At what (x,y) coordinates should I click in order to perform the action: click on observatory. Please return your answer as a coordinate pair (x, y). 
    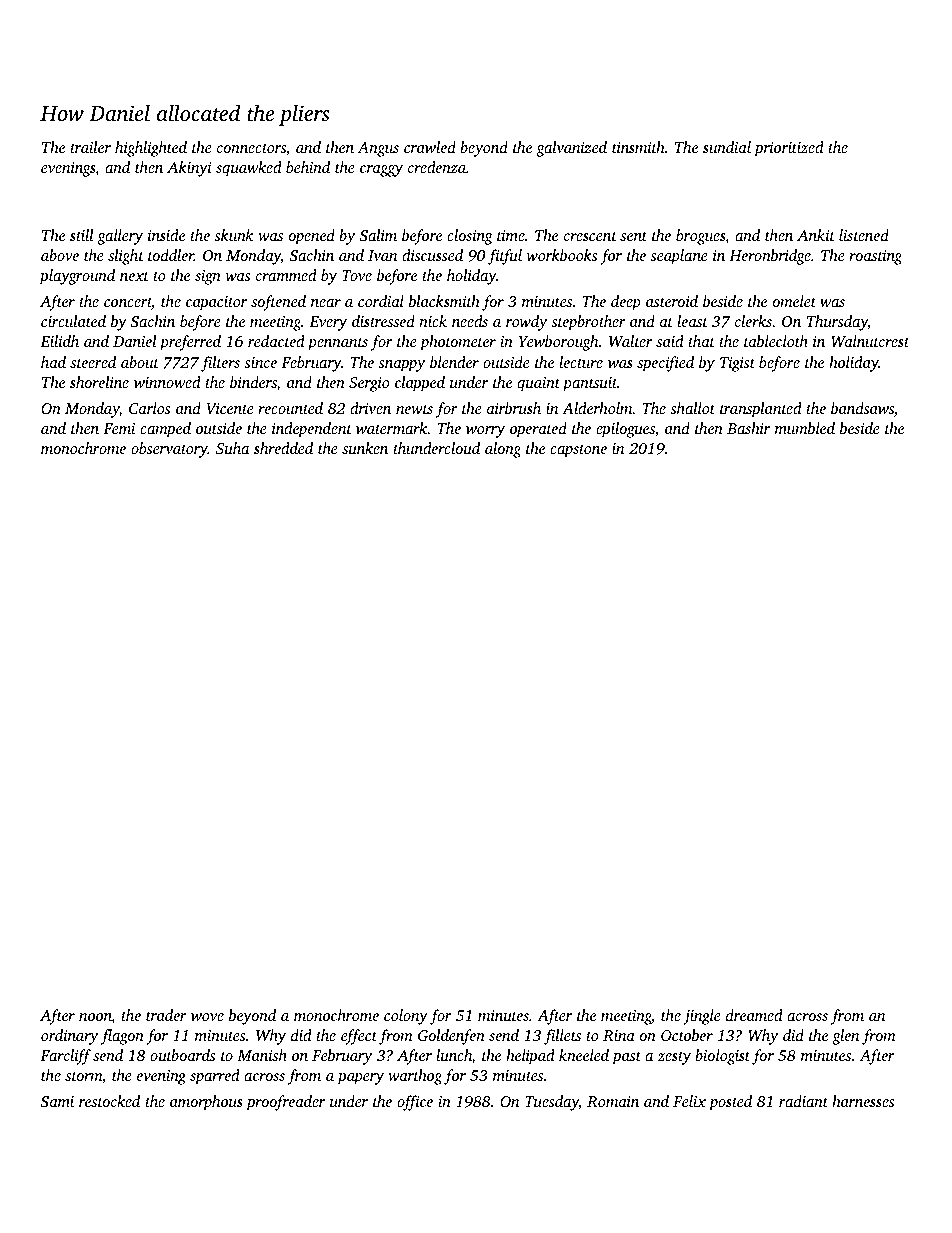
    Looking at the image, I should click on (169, 450).
